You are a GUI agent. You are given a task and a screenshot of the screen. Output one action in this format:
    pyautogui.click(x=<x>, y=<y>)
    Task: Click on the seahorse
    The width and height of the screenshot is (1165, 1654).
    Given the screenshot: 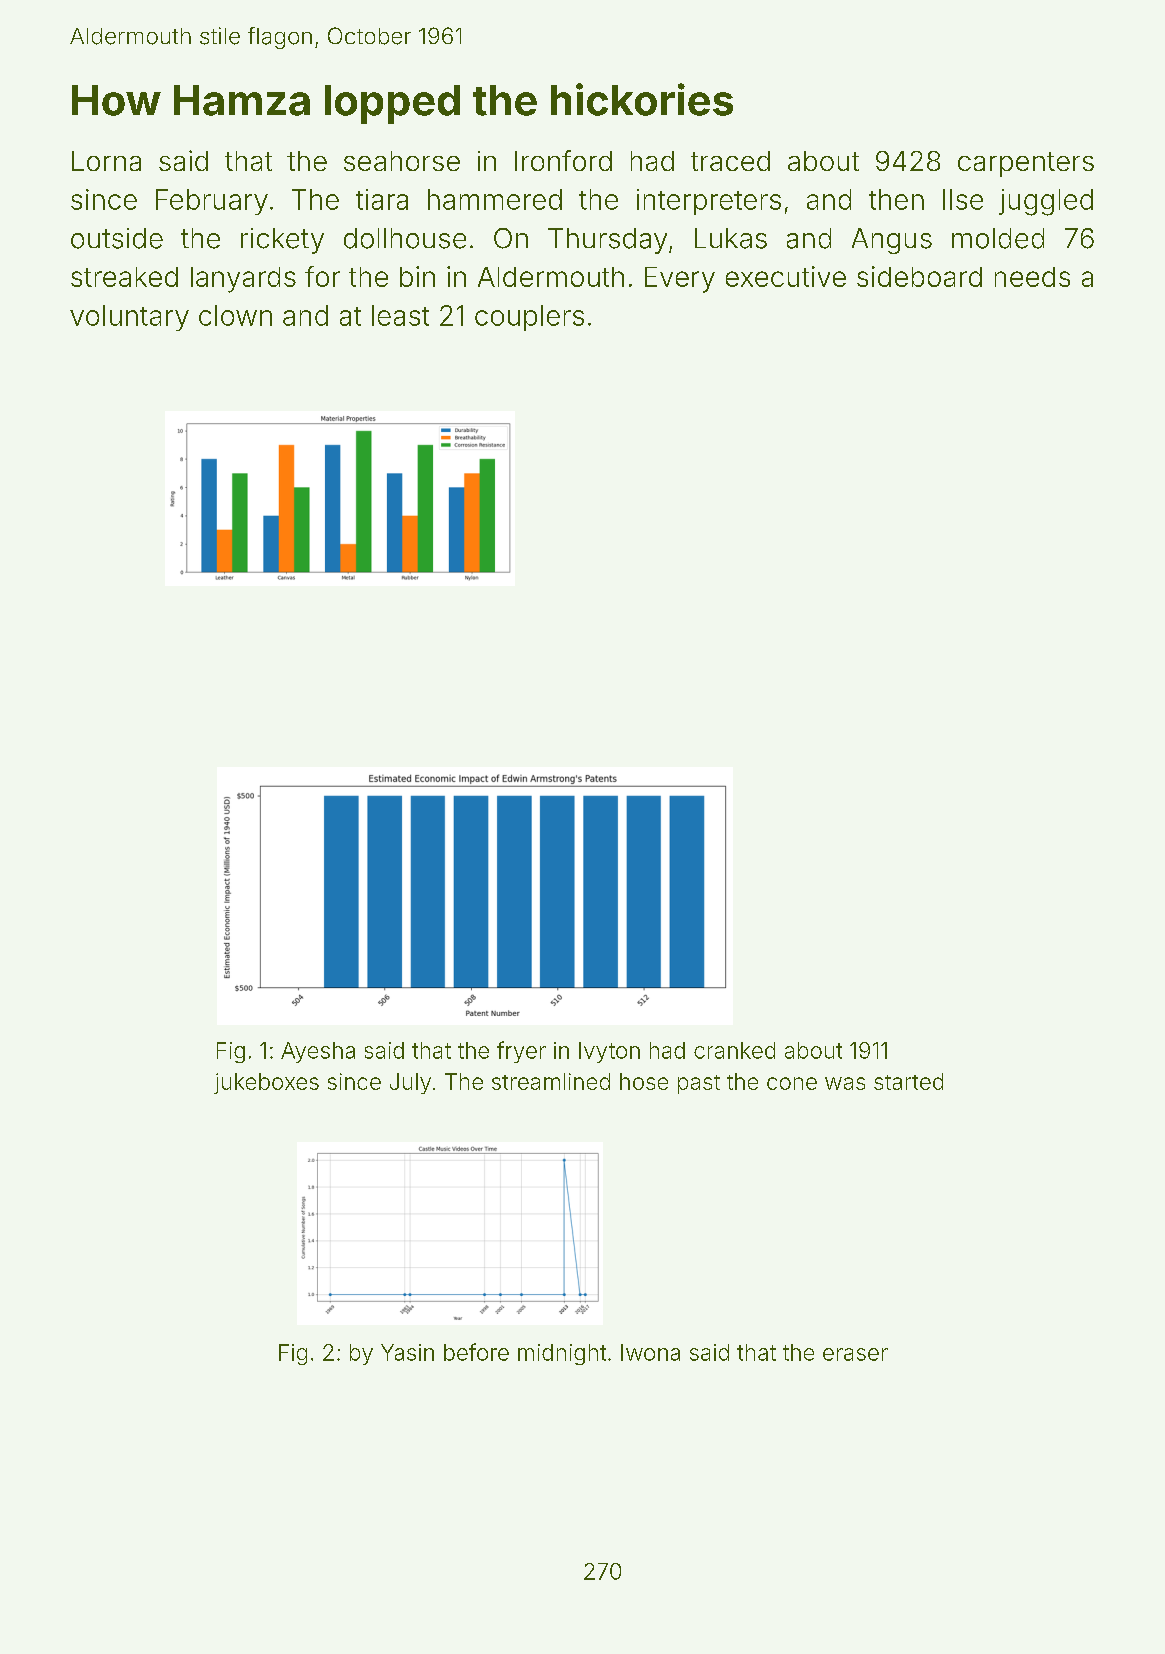 What is the action you would take?
    pyautogui.click(x=402, y=161)
